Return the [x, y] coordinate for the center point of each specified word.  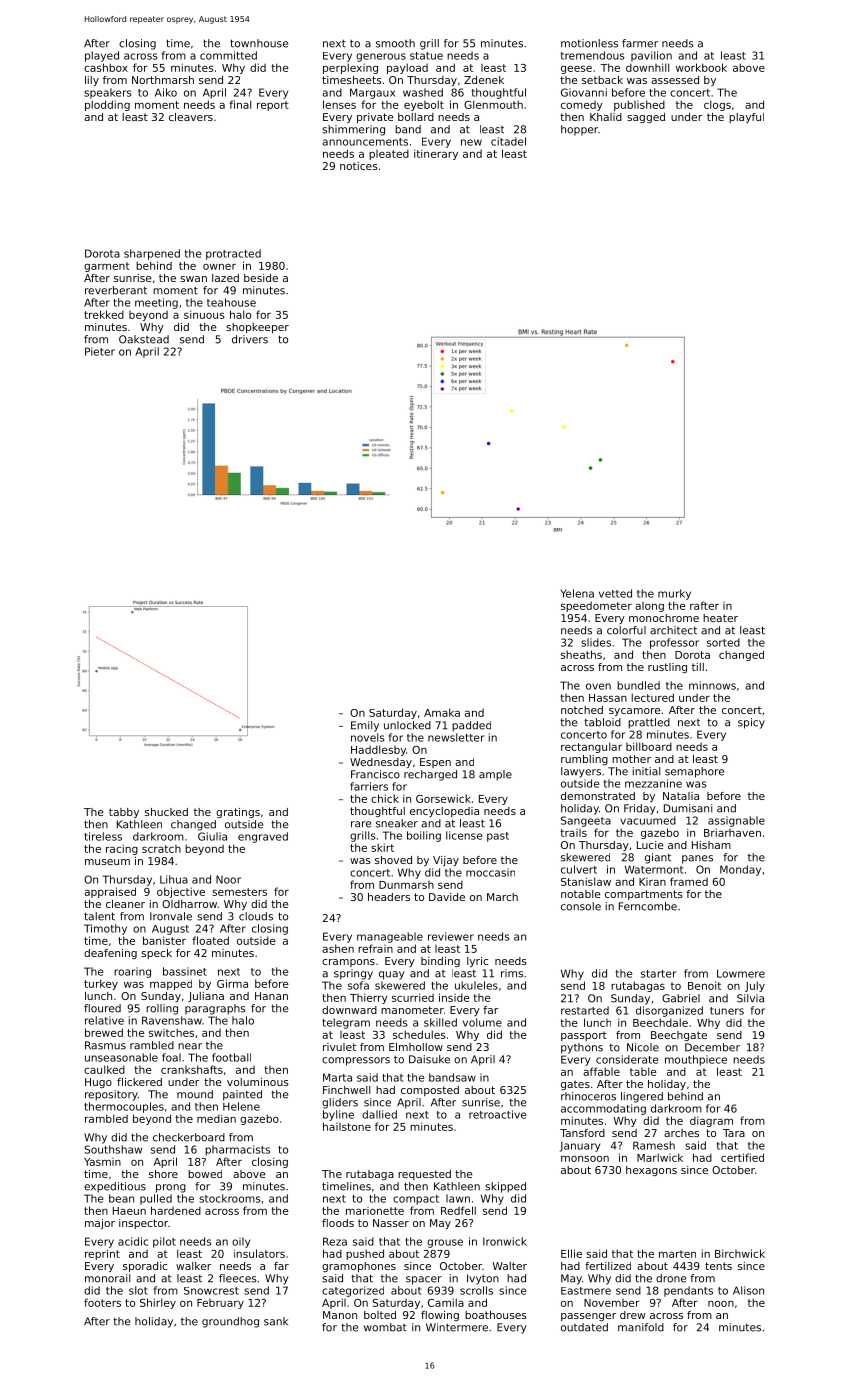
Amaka [442, 712]
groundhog [230, 1322]
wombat [385, 1327]
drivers [250, 339]
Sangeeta [586, 821]
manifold [641, 1327]
